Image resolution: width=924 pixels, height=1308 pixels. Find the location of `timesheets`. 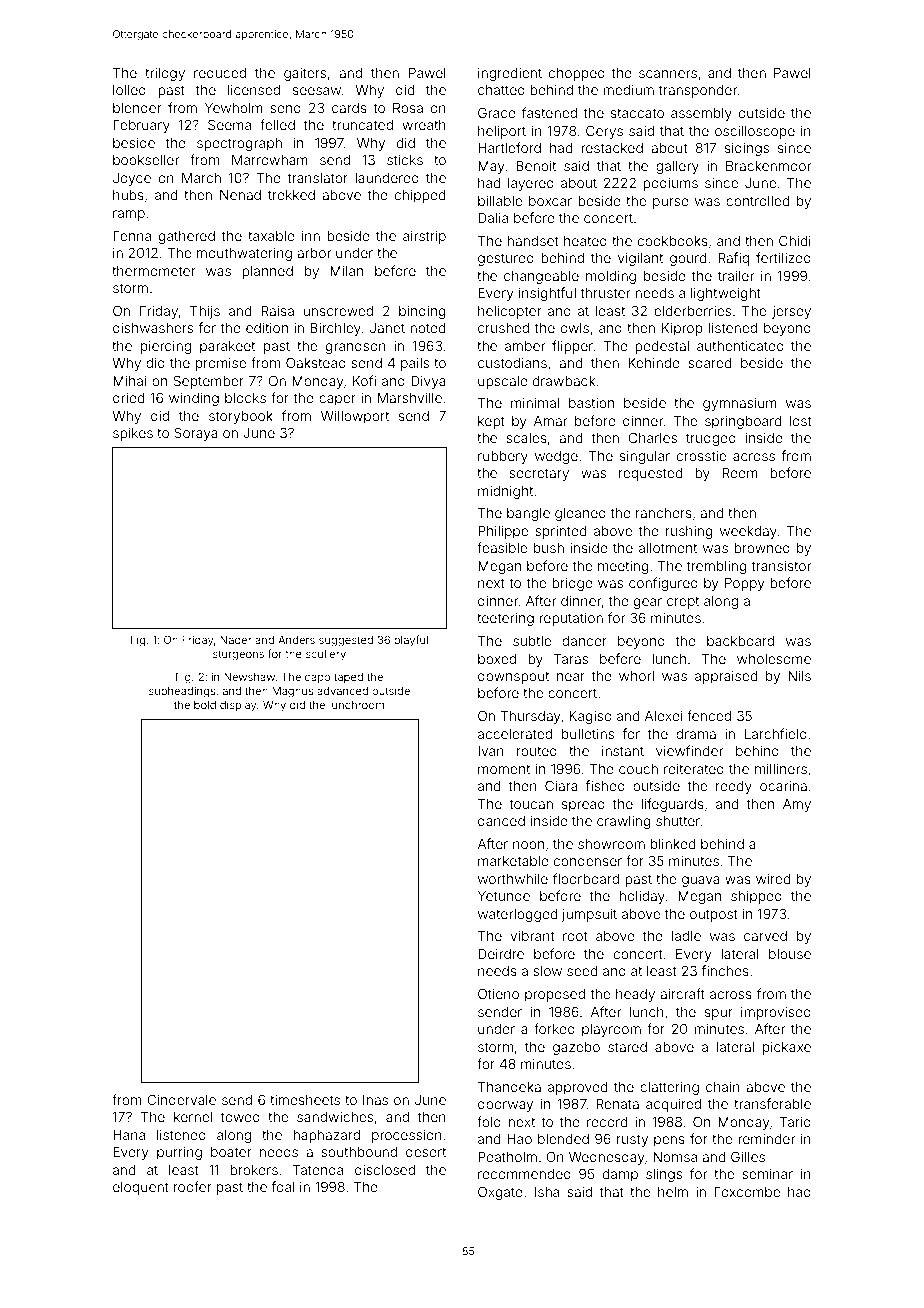

timesheets is located at coordinates (305, 1100).
